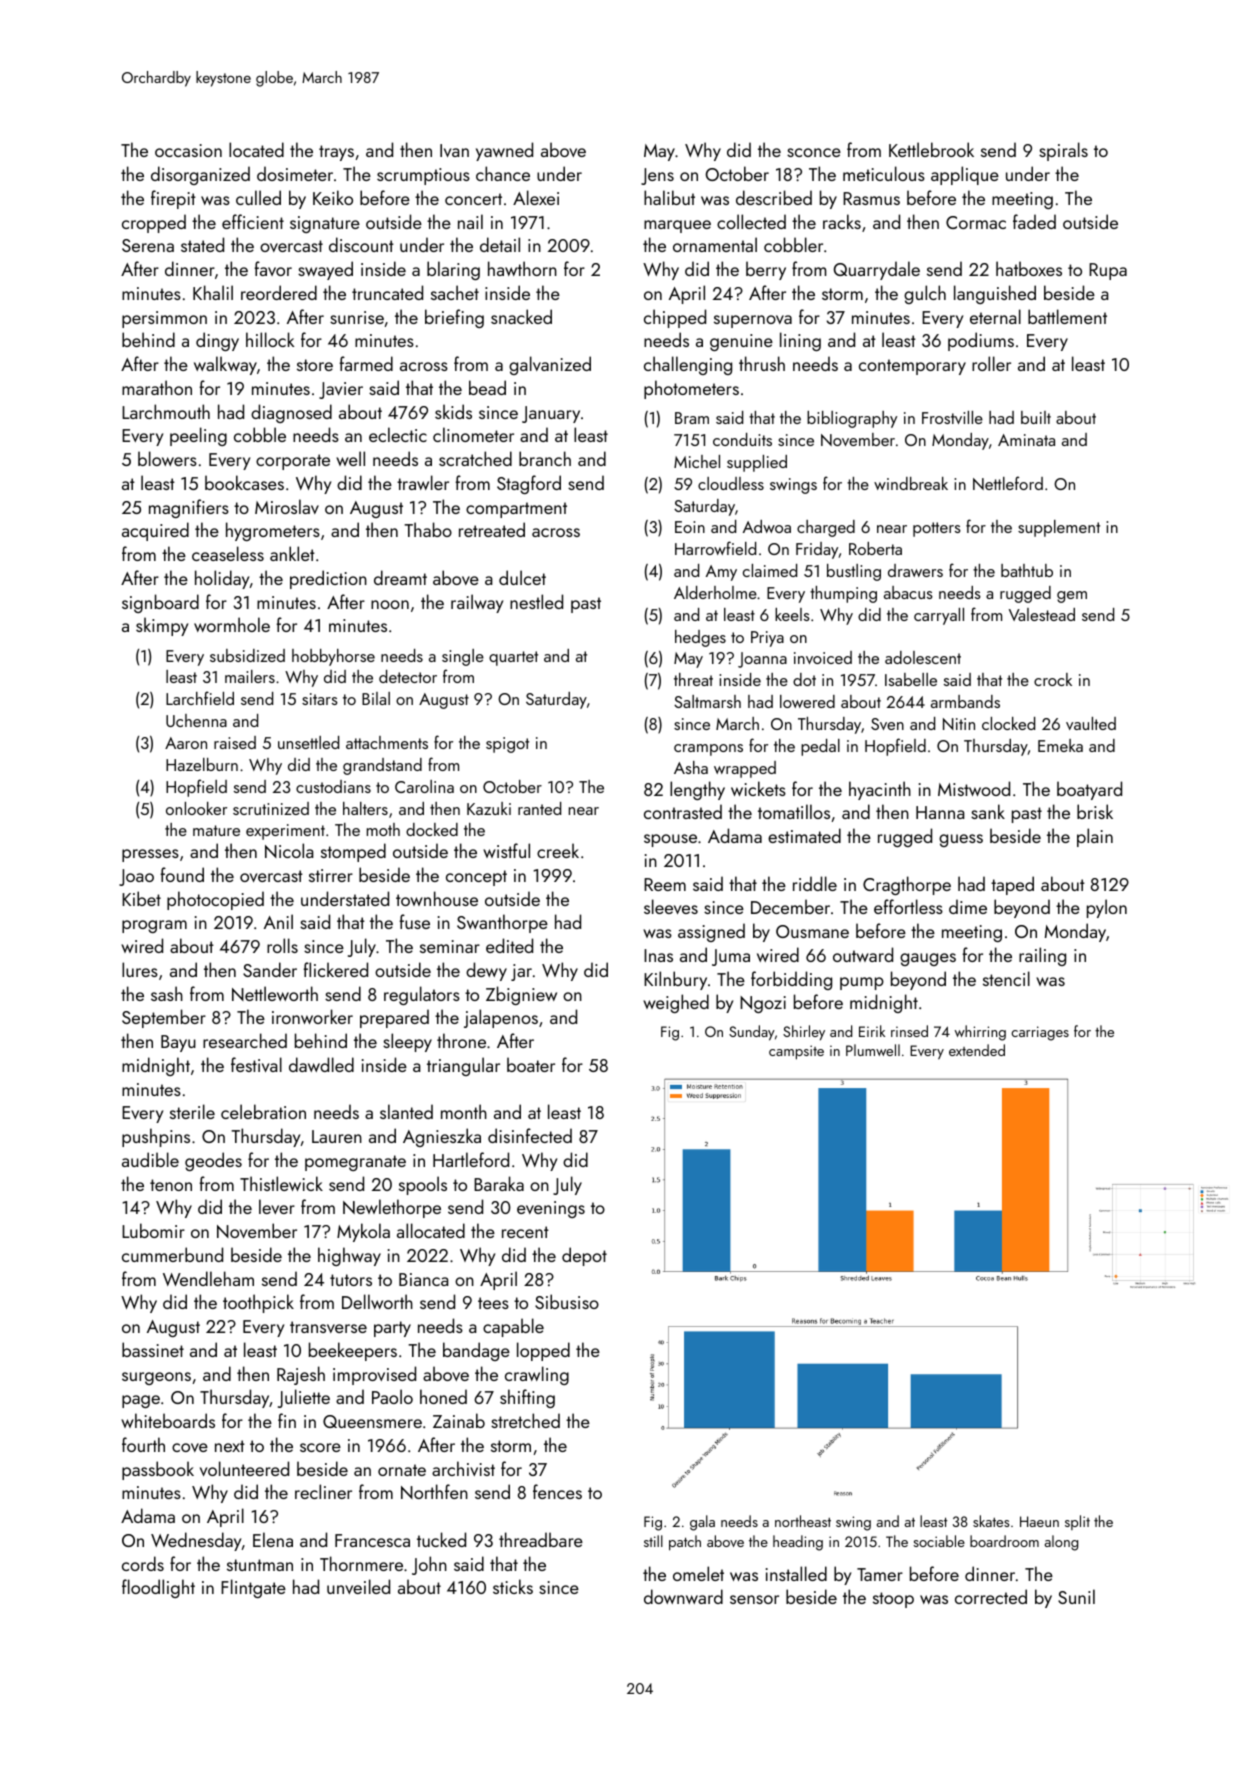 The image size is (1253, 1771). I want to click on pushpins, so click(156, 1137).
